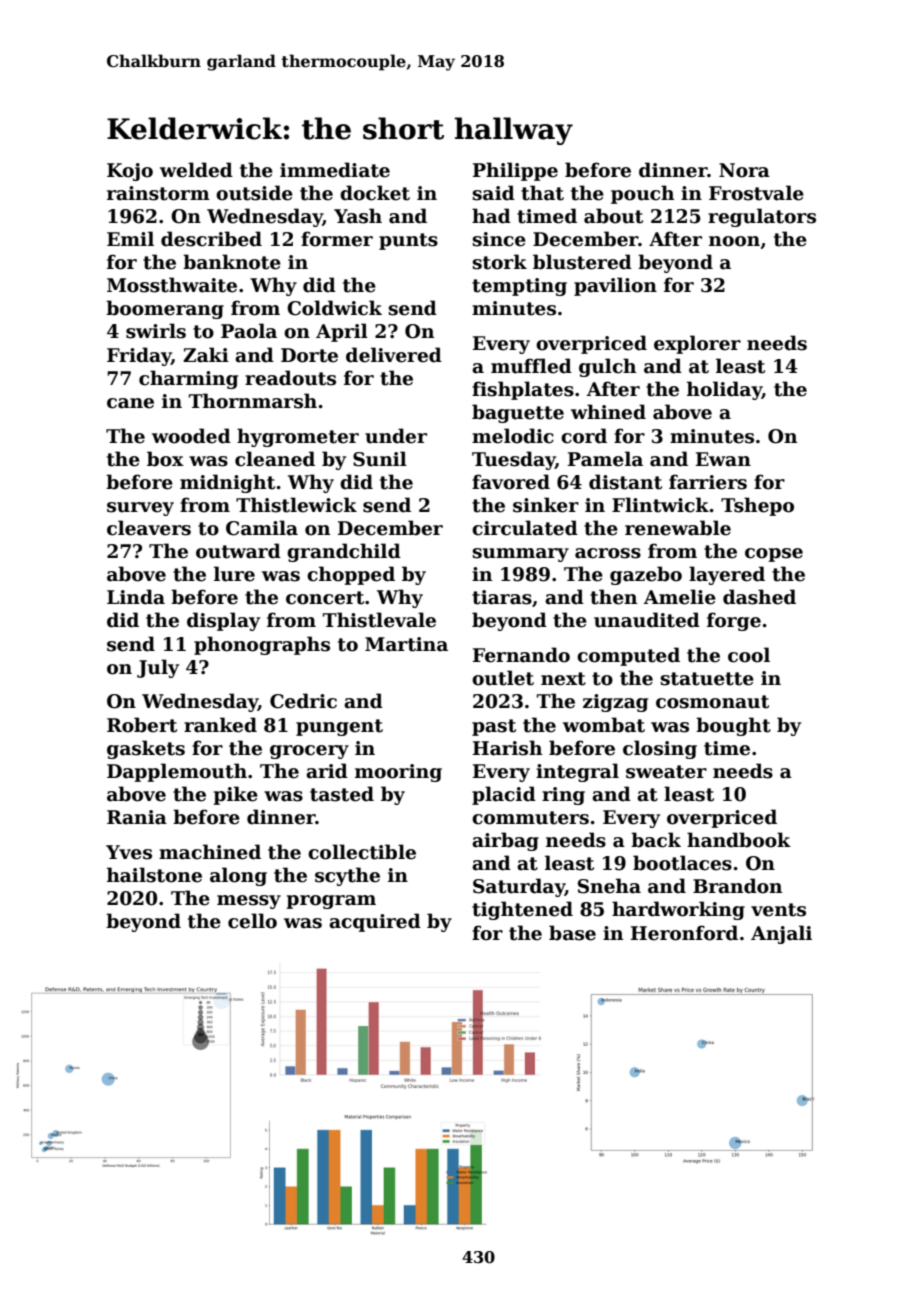  What do you see at coordinates (375, 193) in the image?
I see `docket` at bounding box center [375, 193].
